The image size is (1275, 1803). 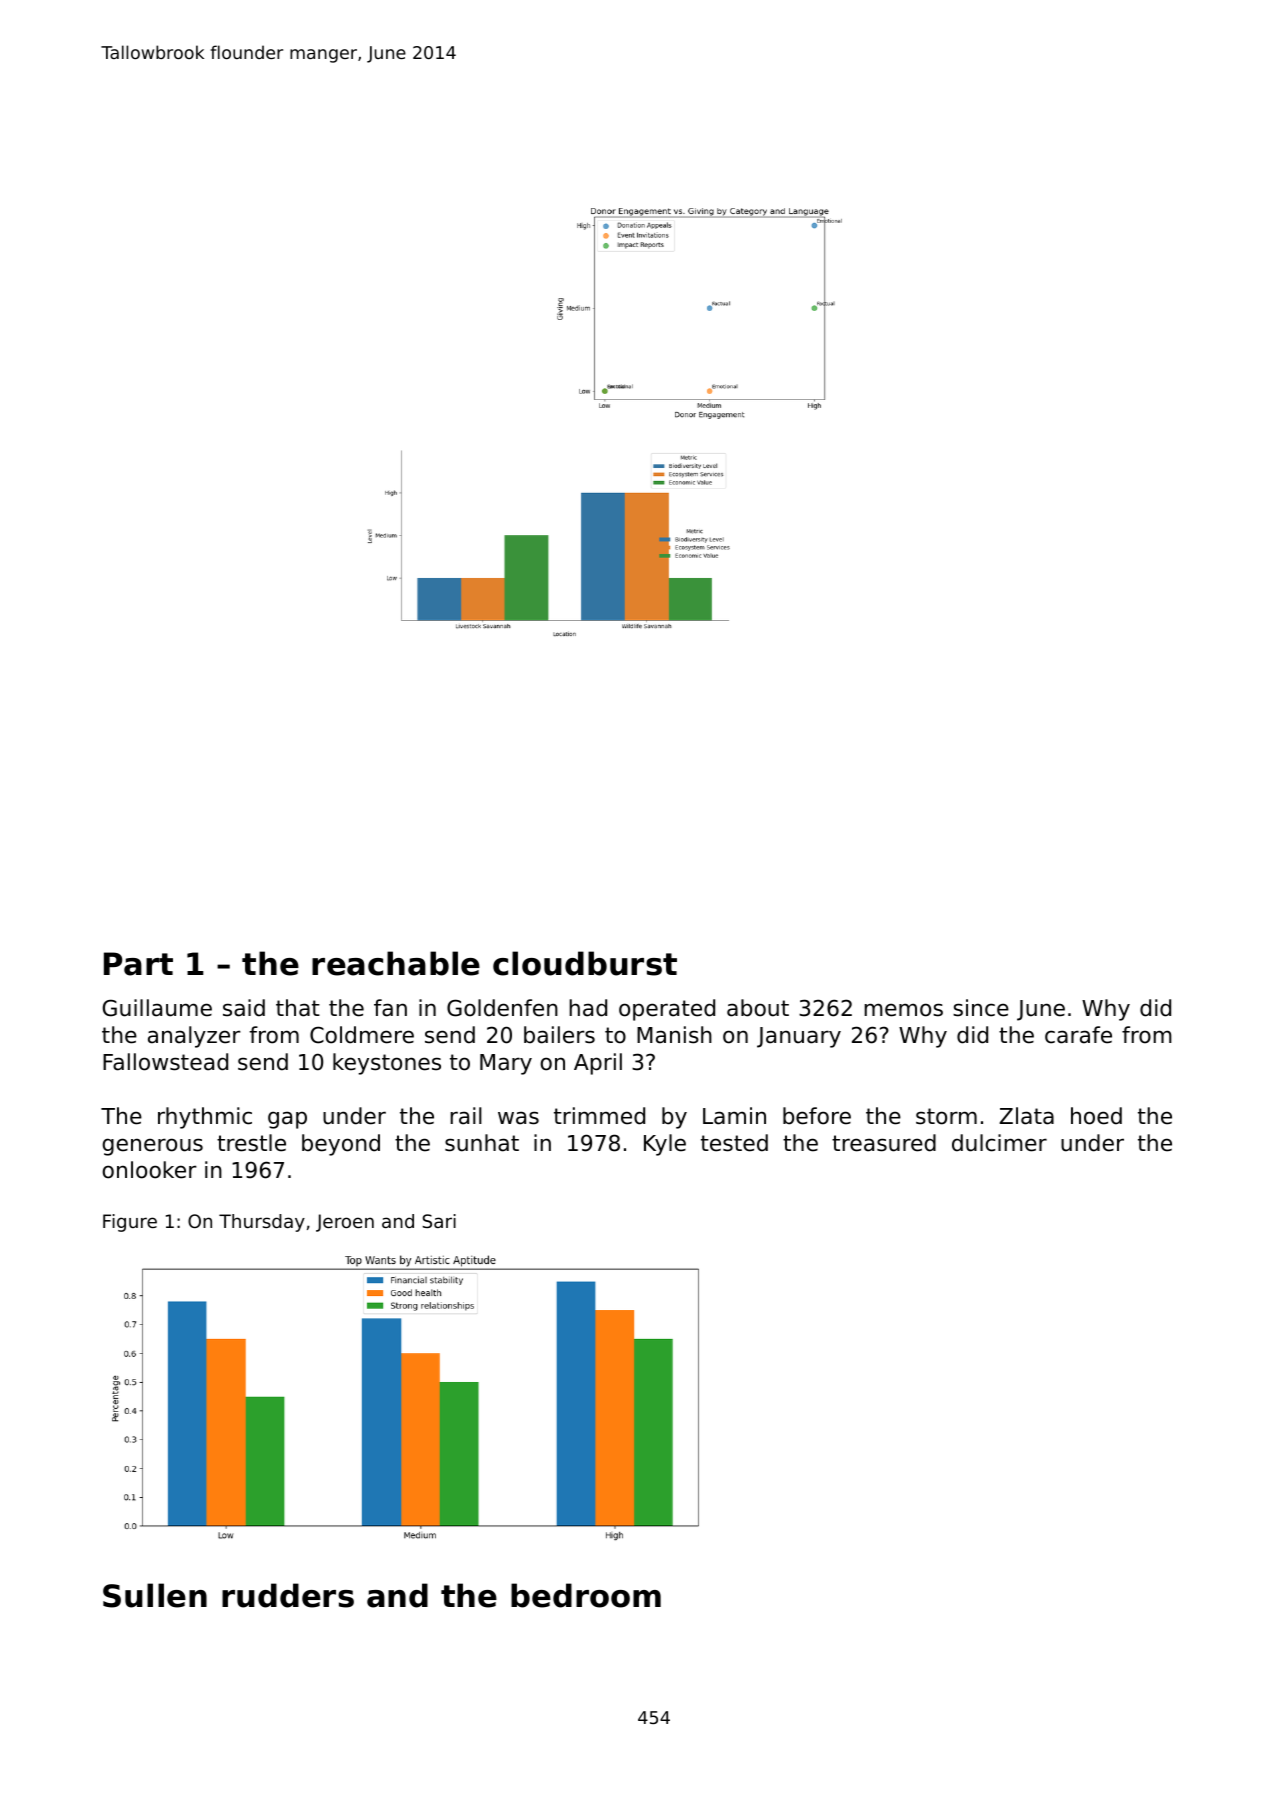 I want to click on carafe, so click(x=1078, y=1035).
